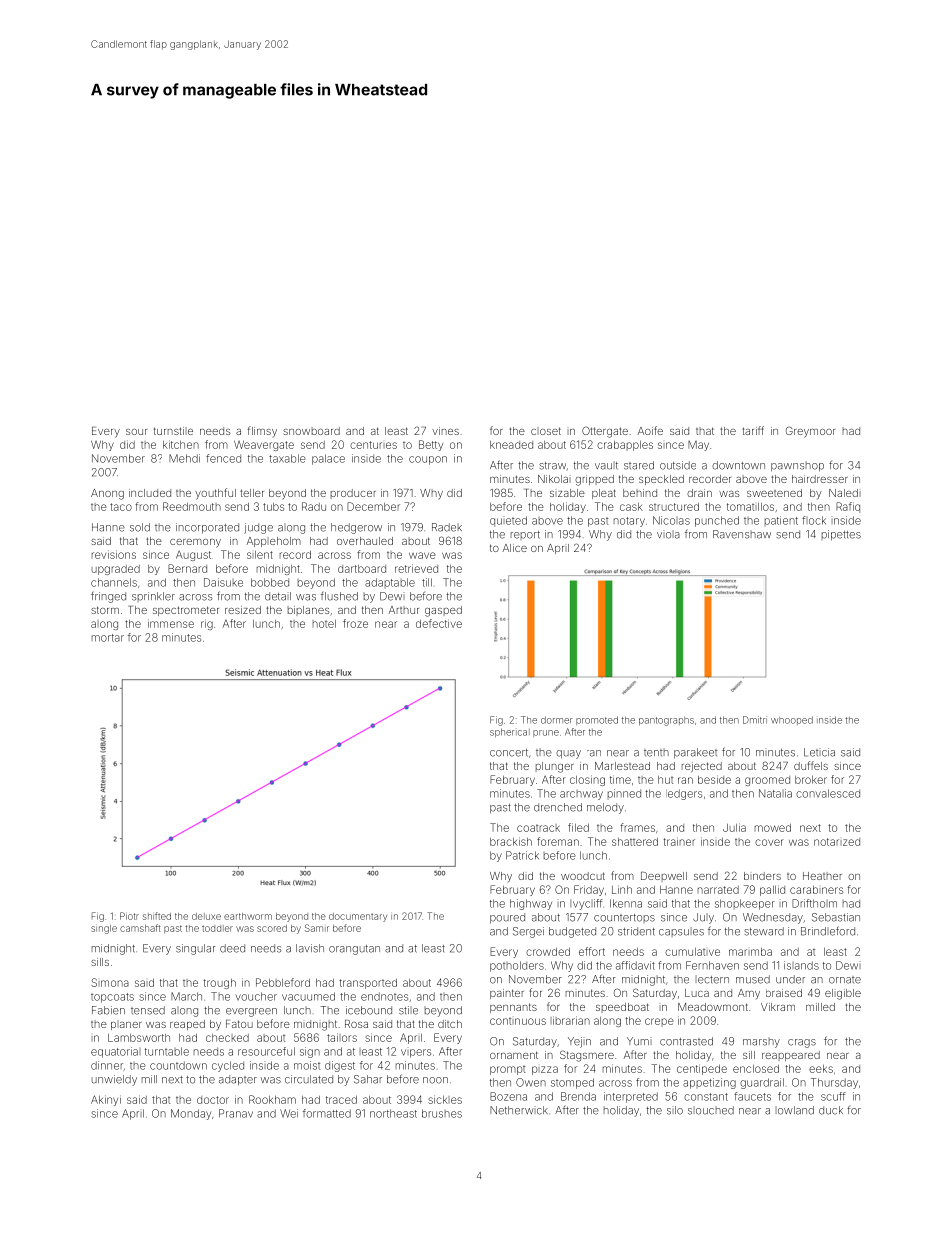  I want to click on immense, so click(171, 623).
